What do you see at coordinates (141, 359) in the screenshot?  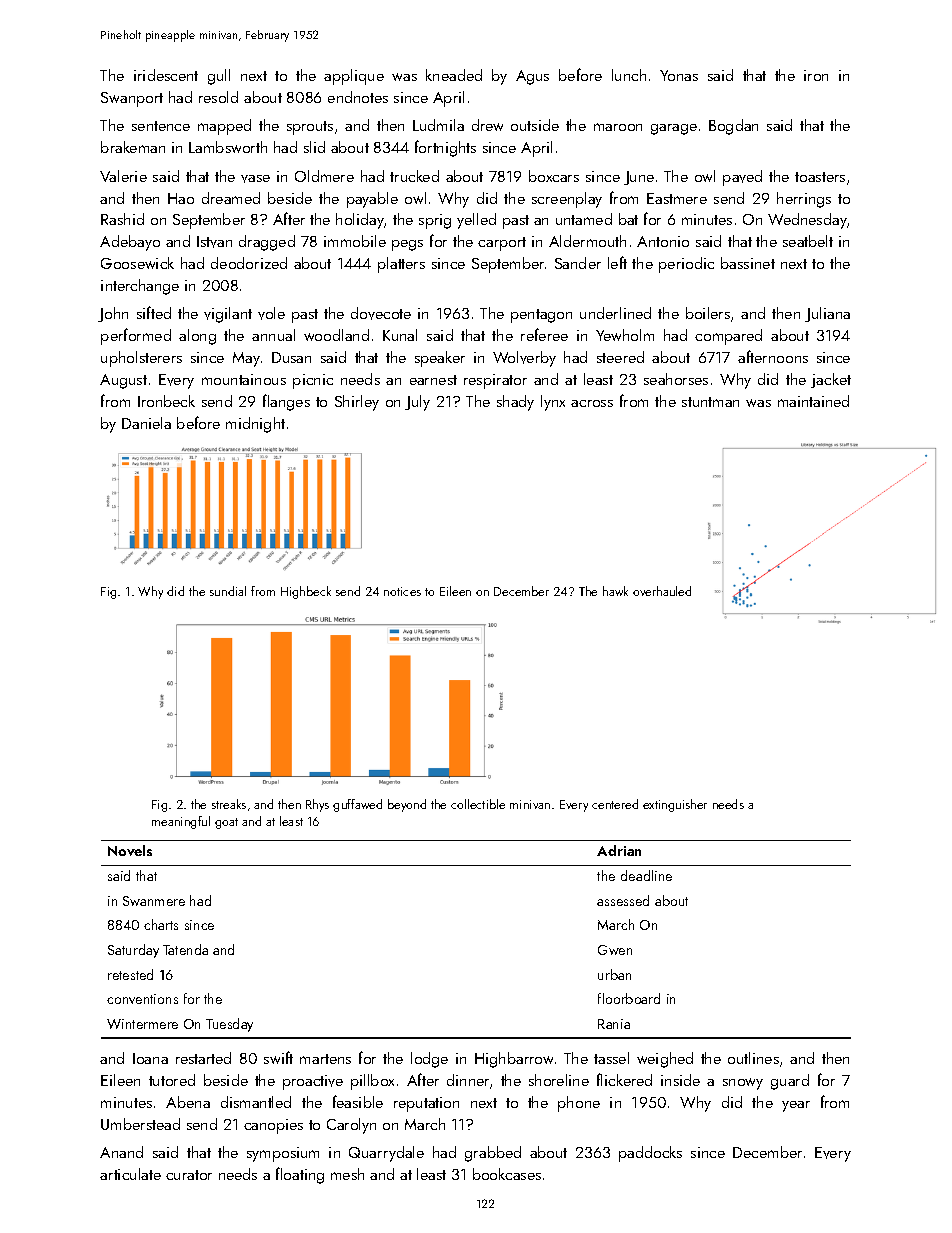 I see `upholsterers` at bounding box center [141, 359].
